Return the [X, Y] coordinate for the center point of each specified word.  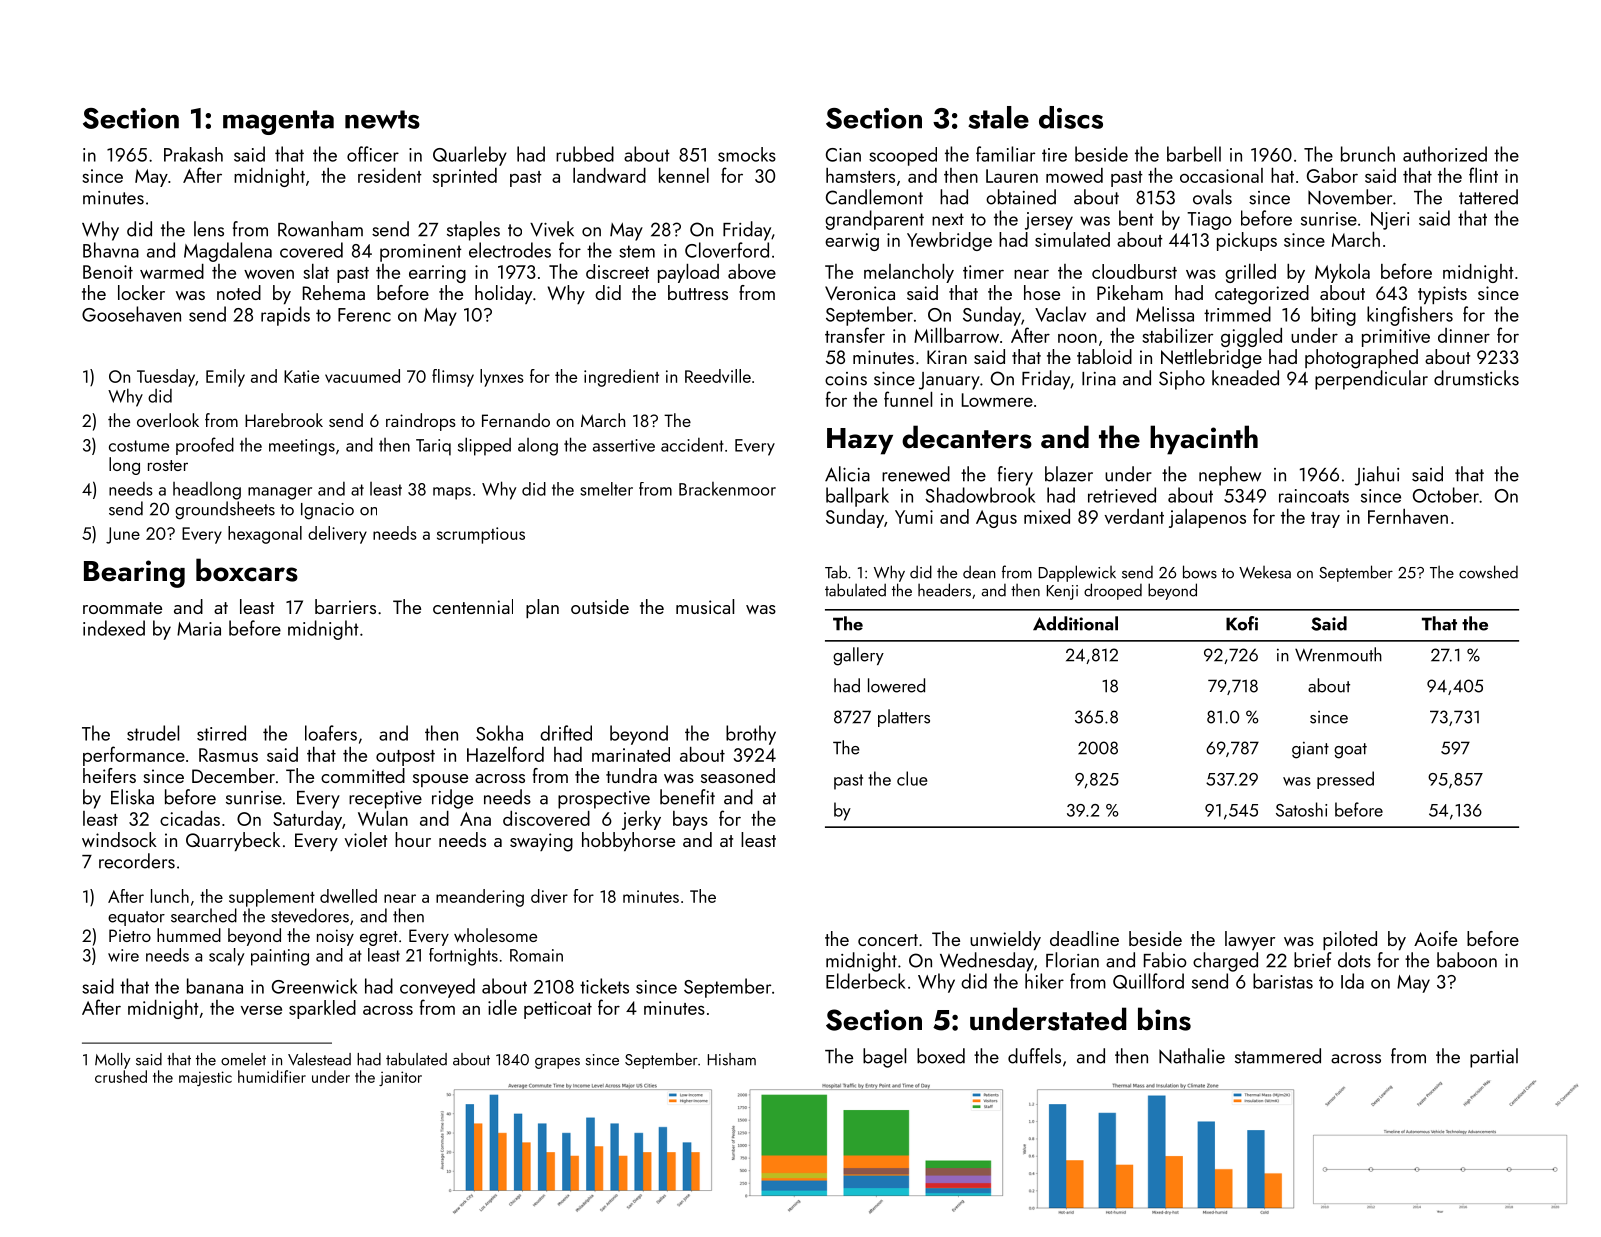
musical [705, 606]
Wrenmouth [1338, 654]
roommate [122, 608]
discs [1071, 117]
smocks [747, 154]
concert [888, 940]
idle [502, 1007]
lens [209, 229]
